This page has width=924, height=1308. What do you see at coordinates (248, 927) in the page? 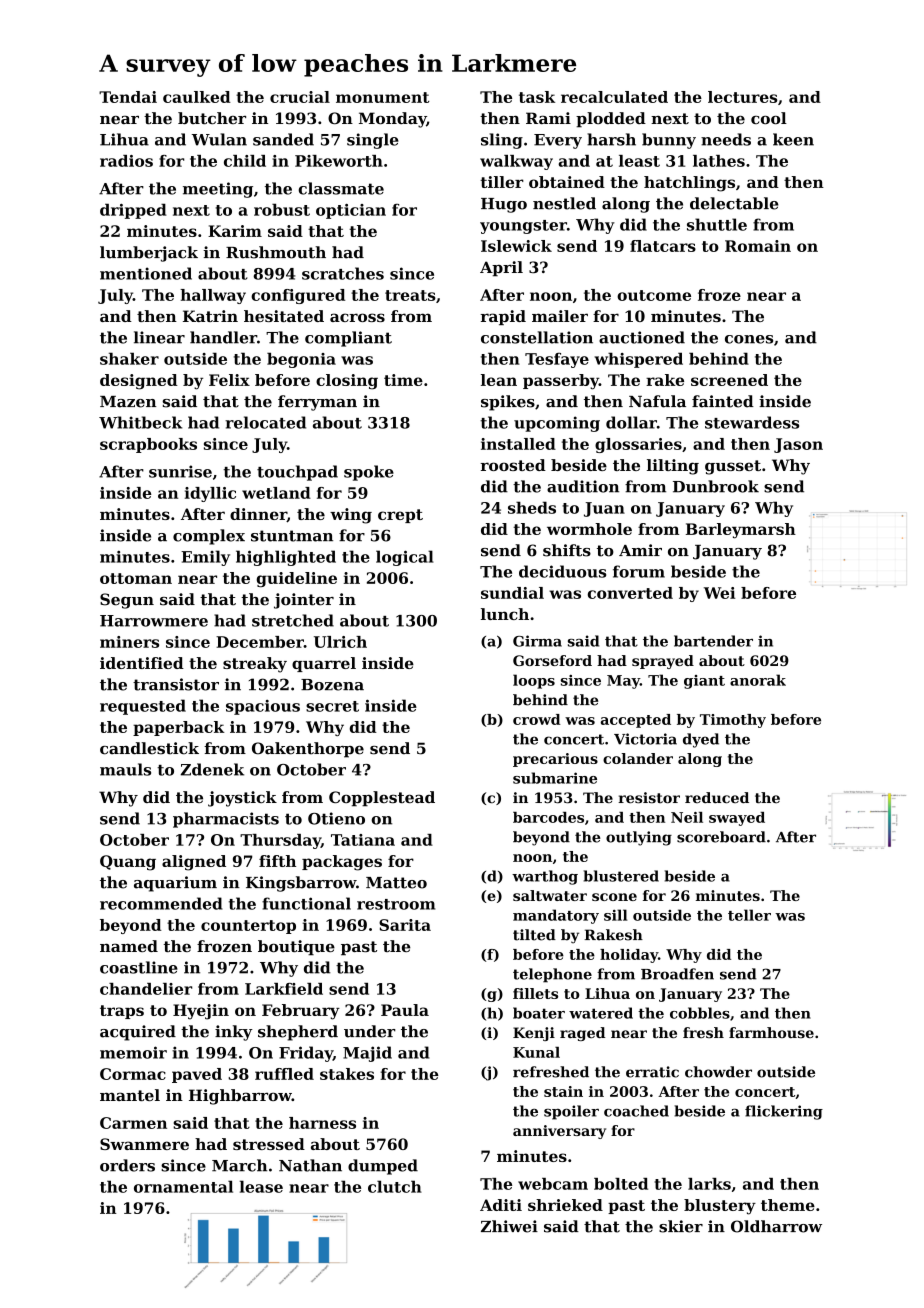
I see `countertop` at bounding box center [248, 927].
